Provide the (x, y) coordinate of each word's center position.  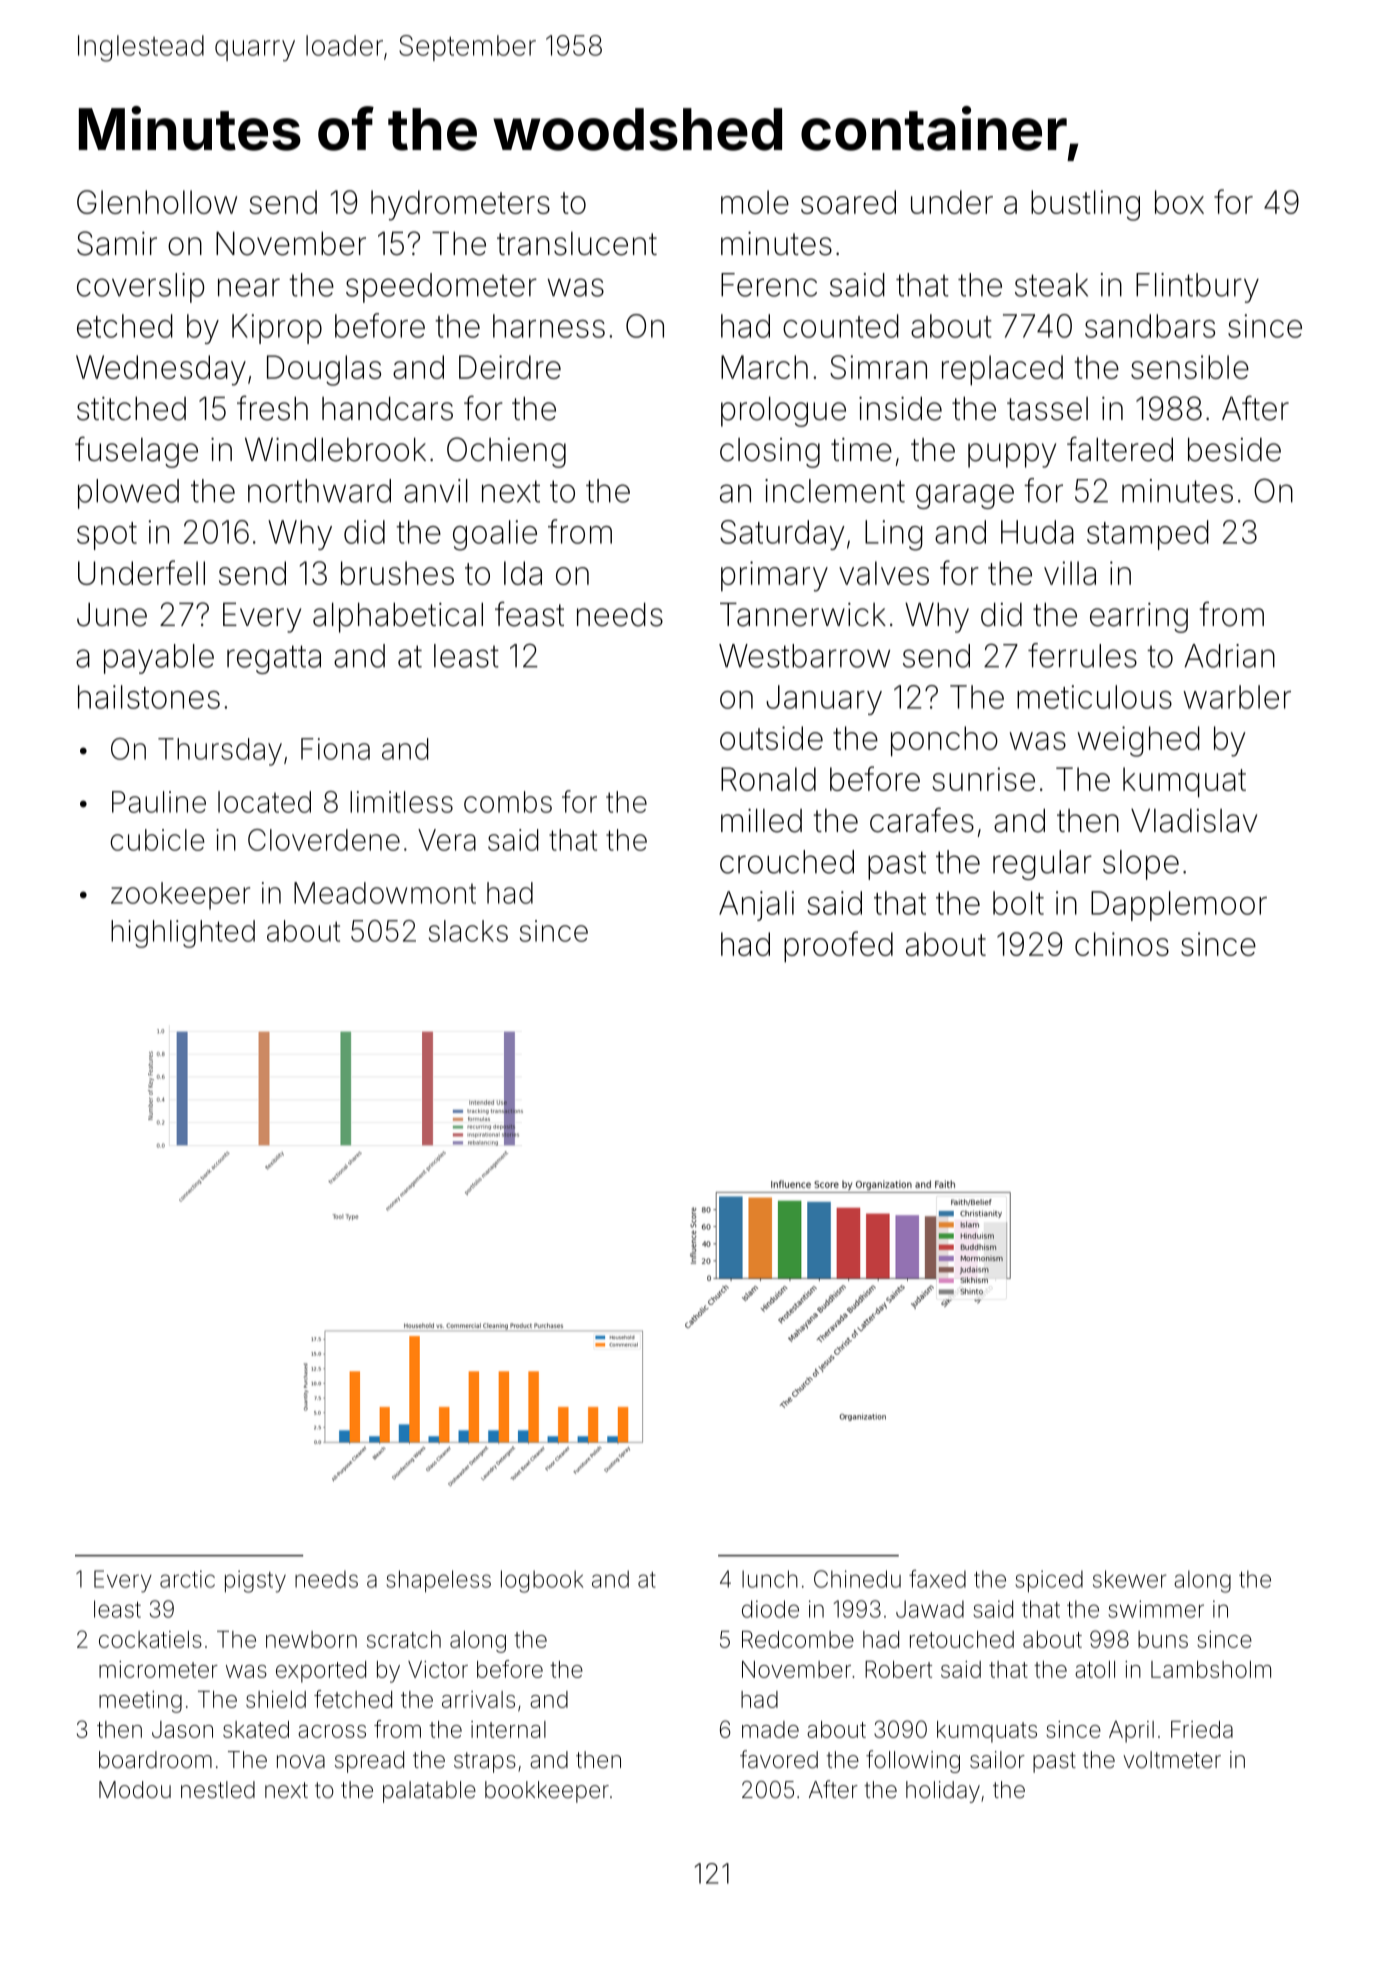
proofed (838, 947)
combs (508, 802)
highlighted (183, 934)
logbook (542, 1581)
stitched (131, 408)
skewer (1129, 1579)
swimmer (1156, 1609)
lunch (770, 1579)
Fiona (335, 749)
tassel (1047, 409)
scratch (404, 1639)
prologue (783, 411)
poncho (944, 741)
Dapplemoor (1179, 906)
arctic (187, 1579)
